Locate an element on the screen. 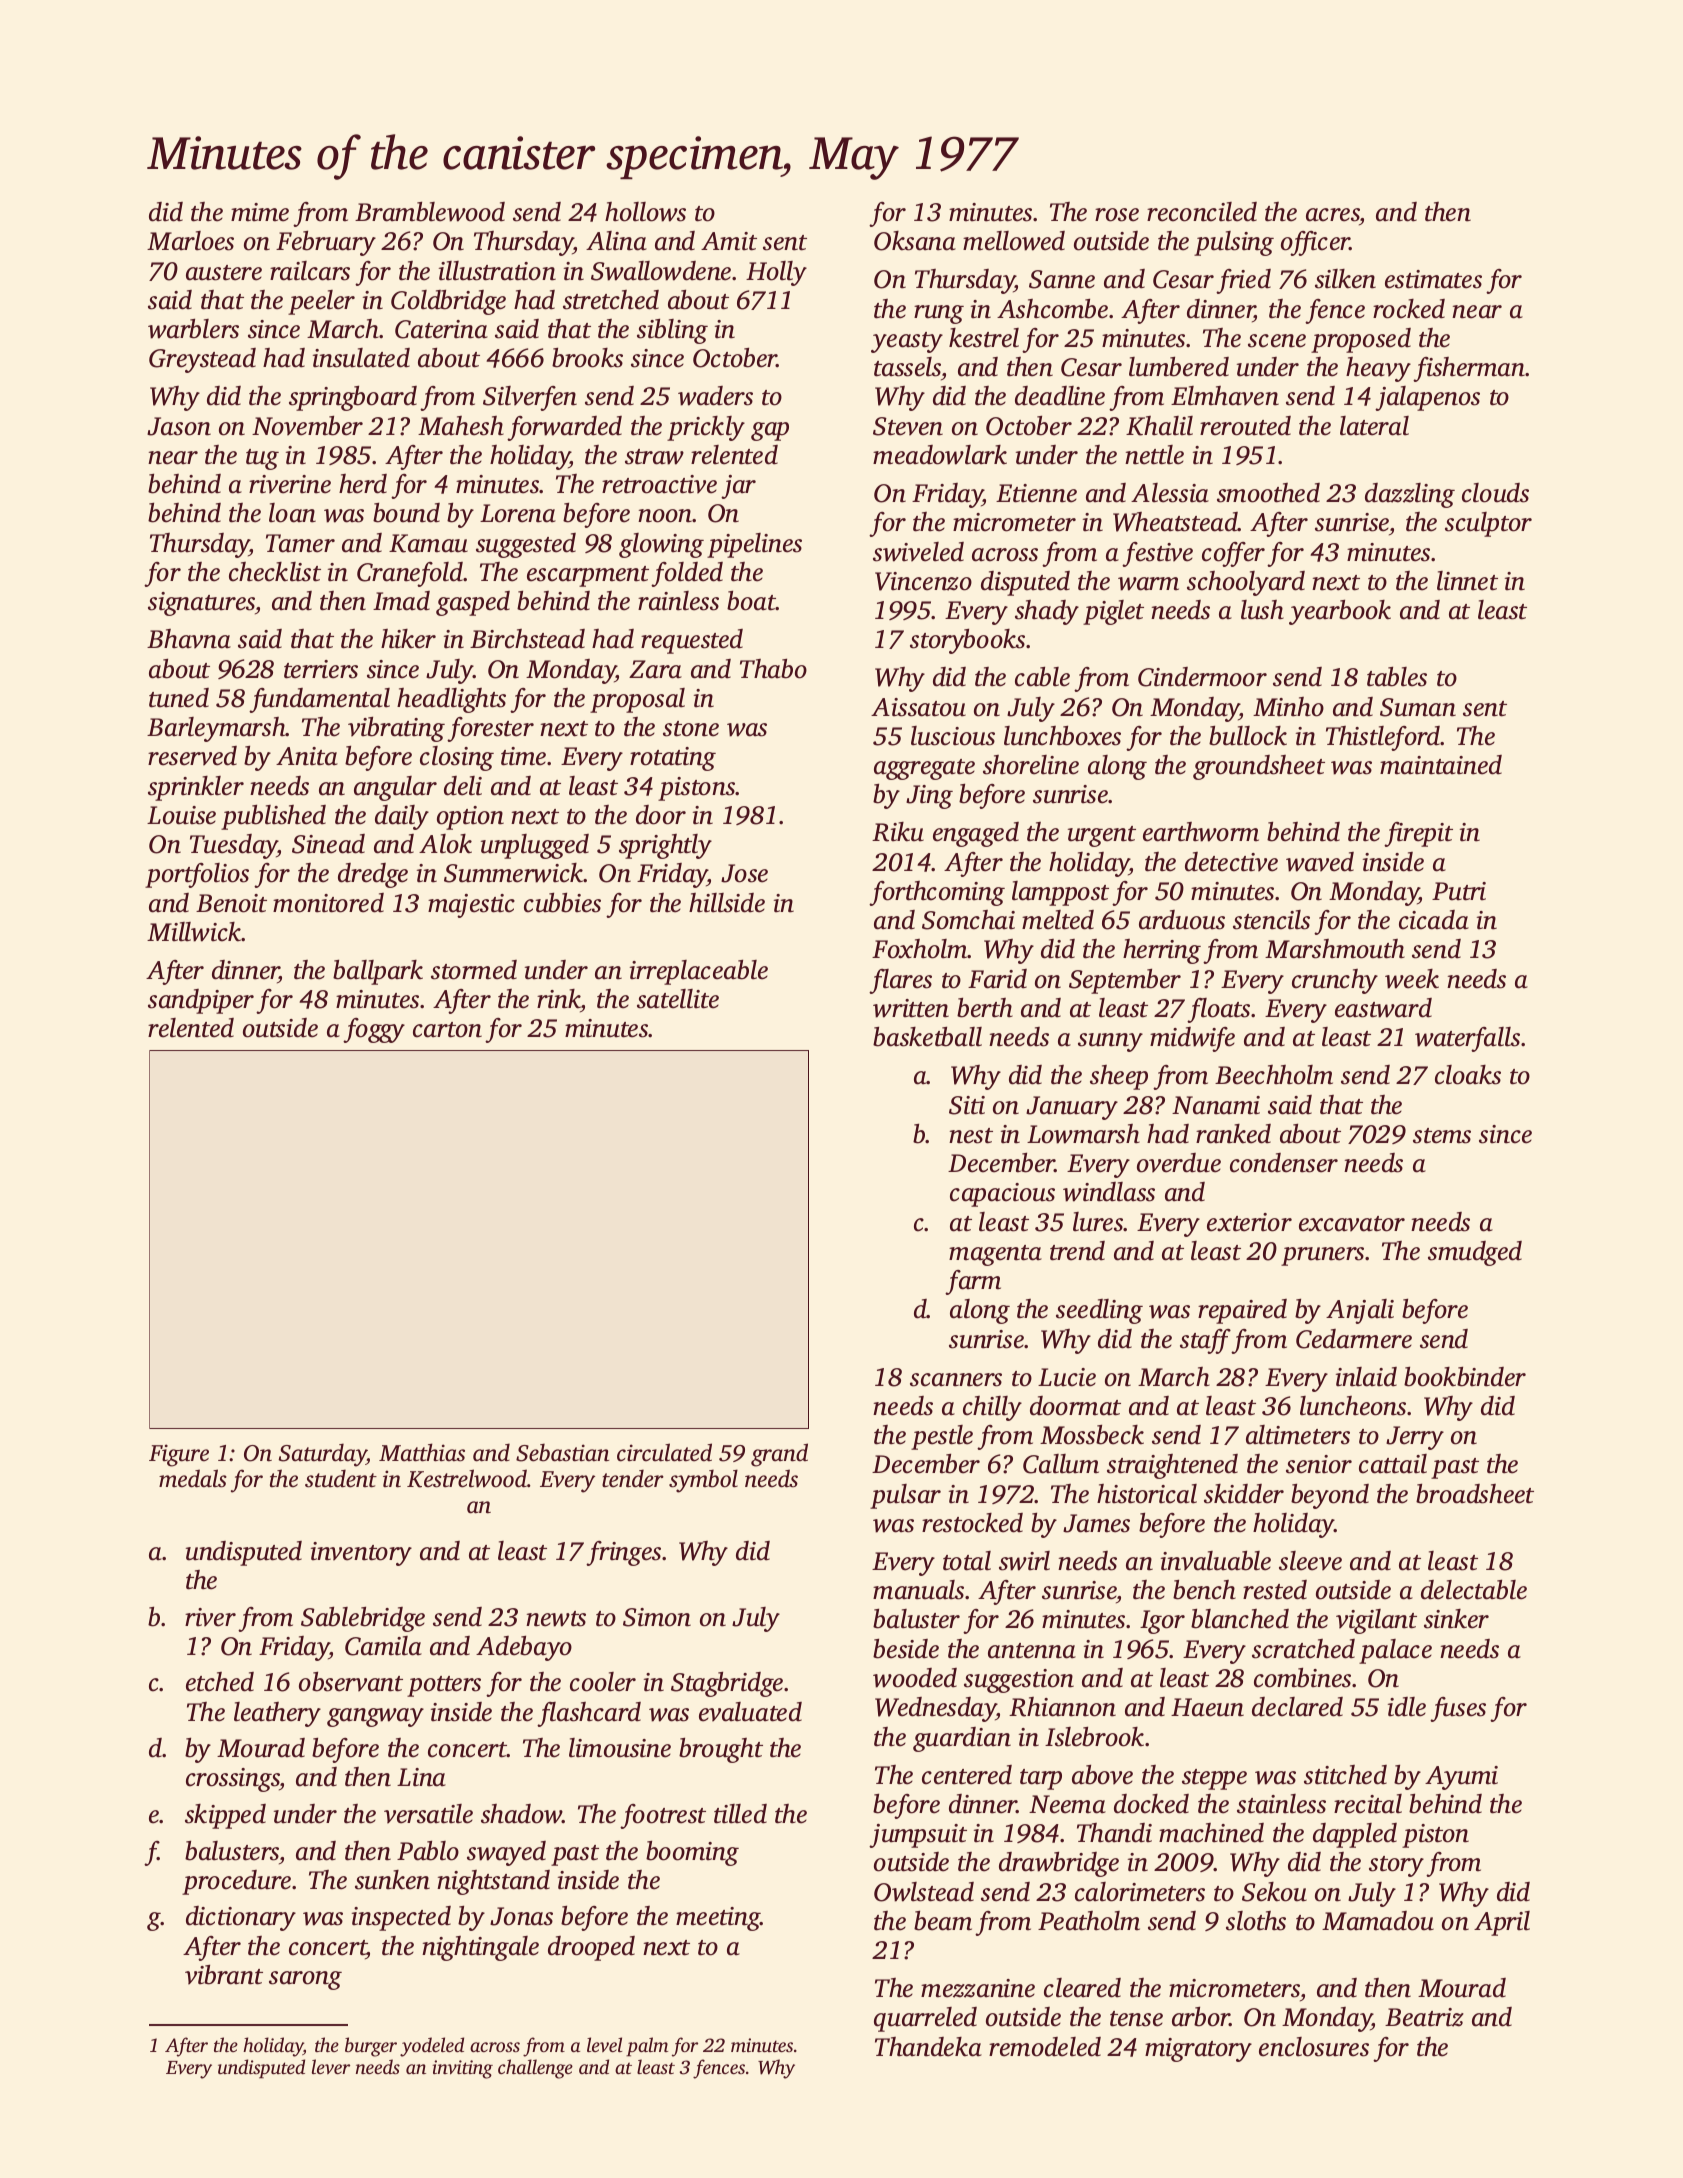 This screenshot has width=1683, height=2178. January is located at coordinates (1072, 1108).
